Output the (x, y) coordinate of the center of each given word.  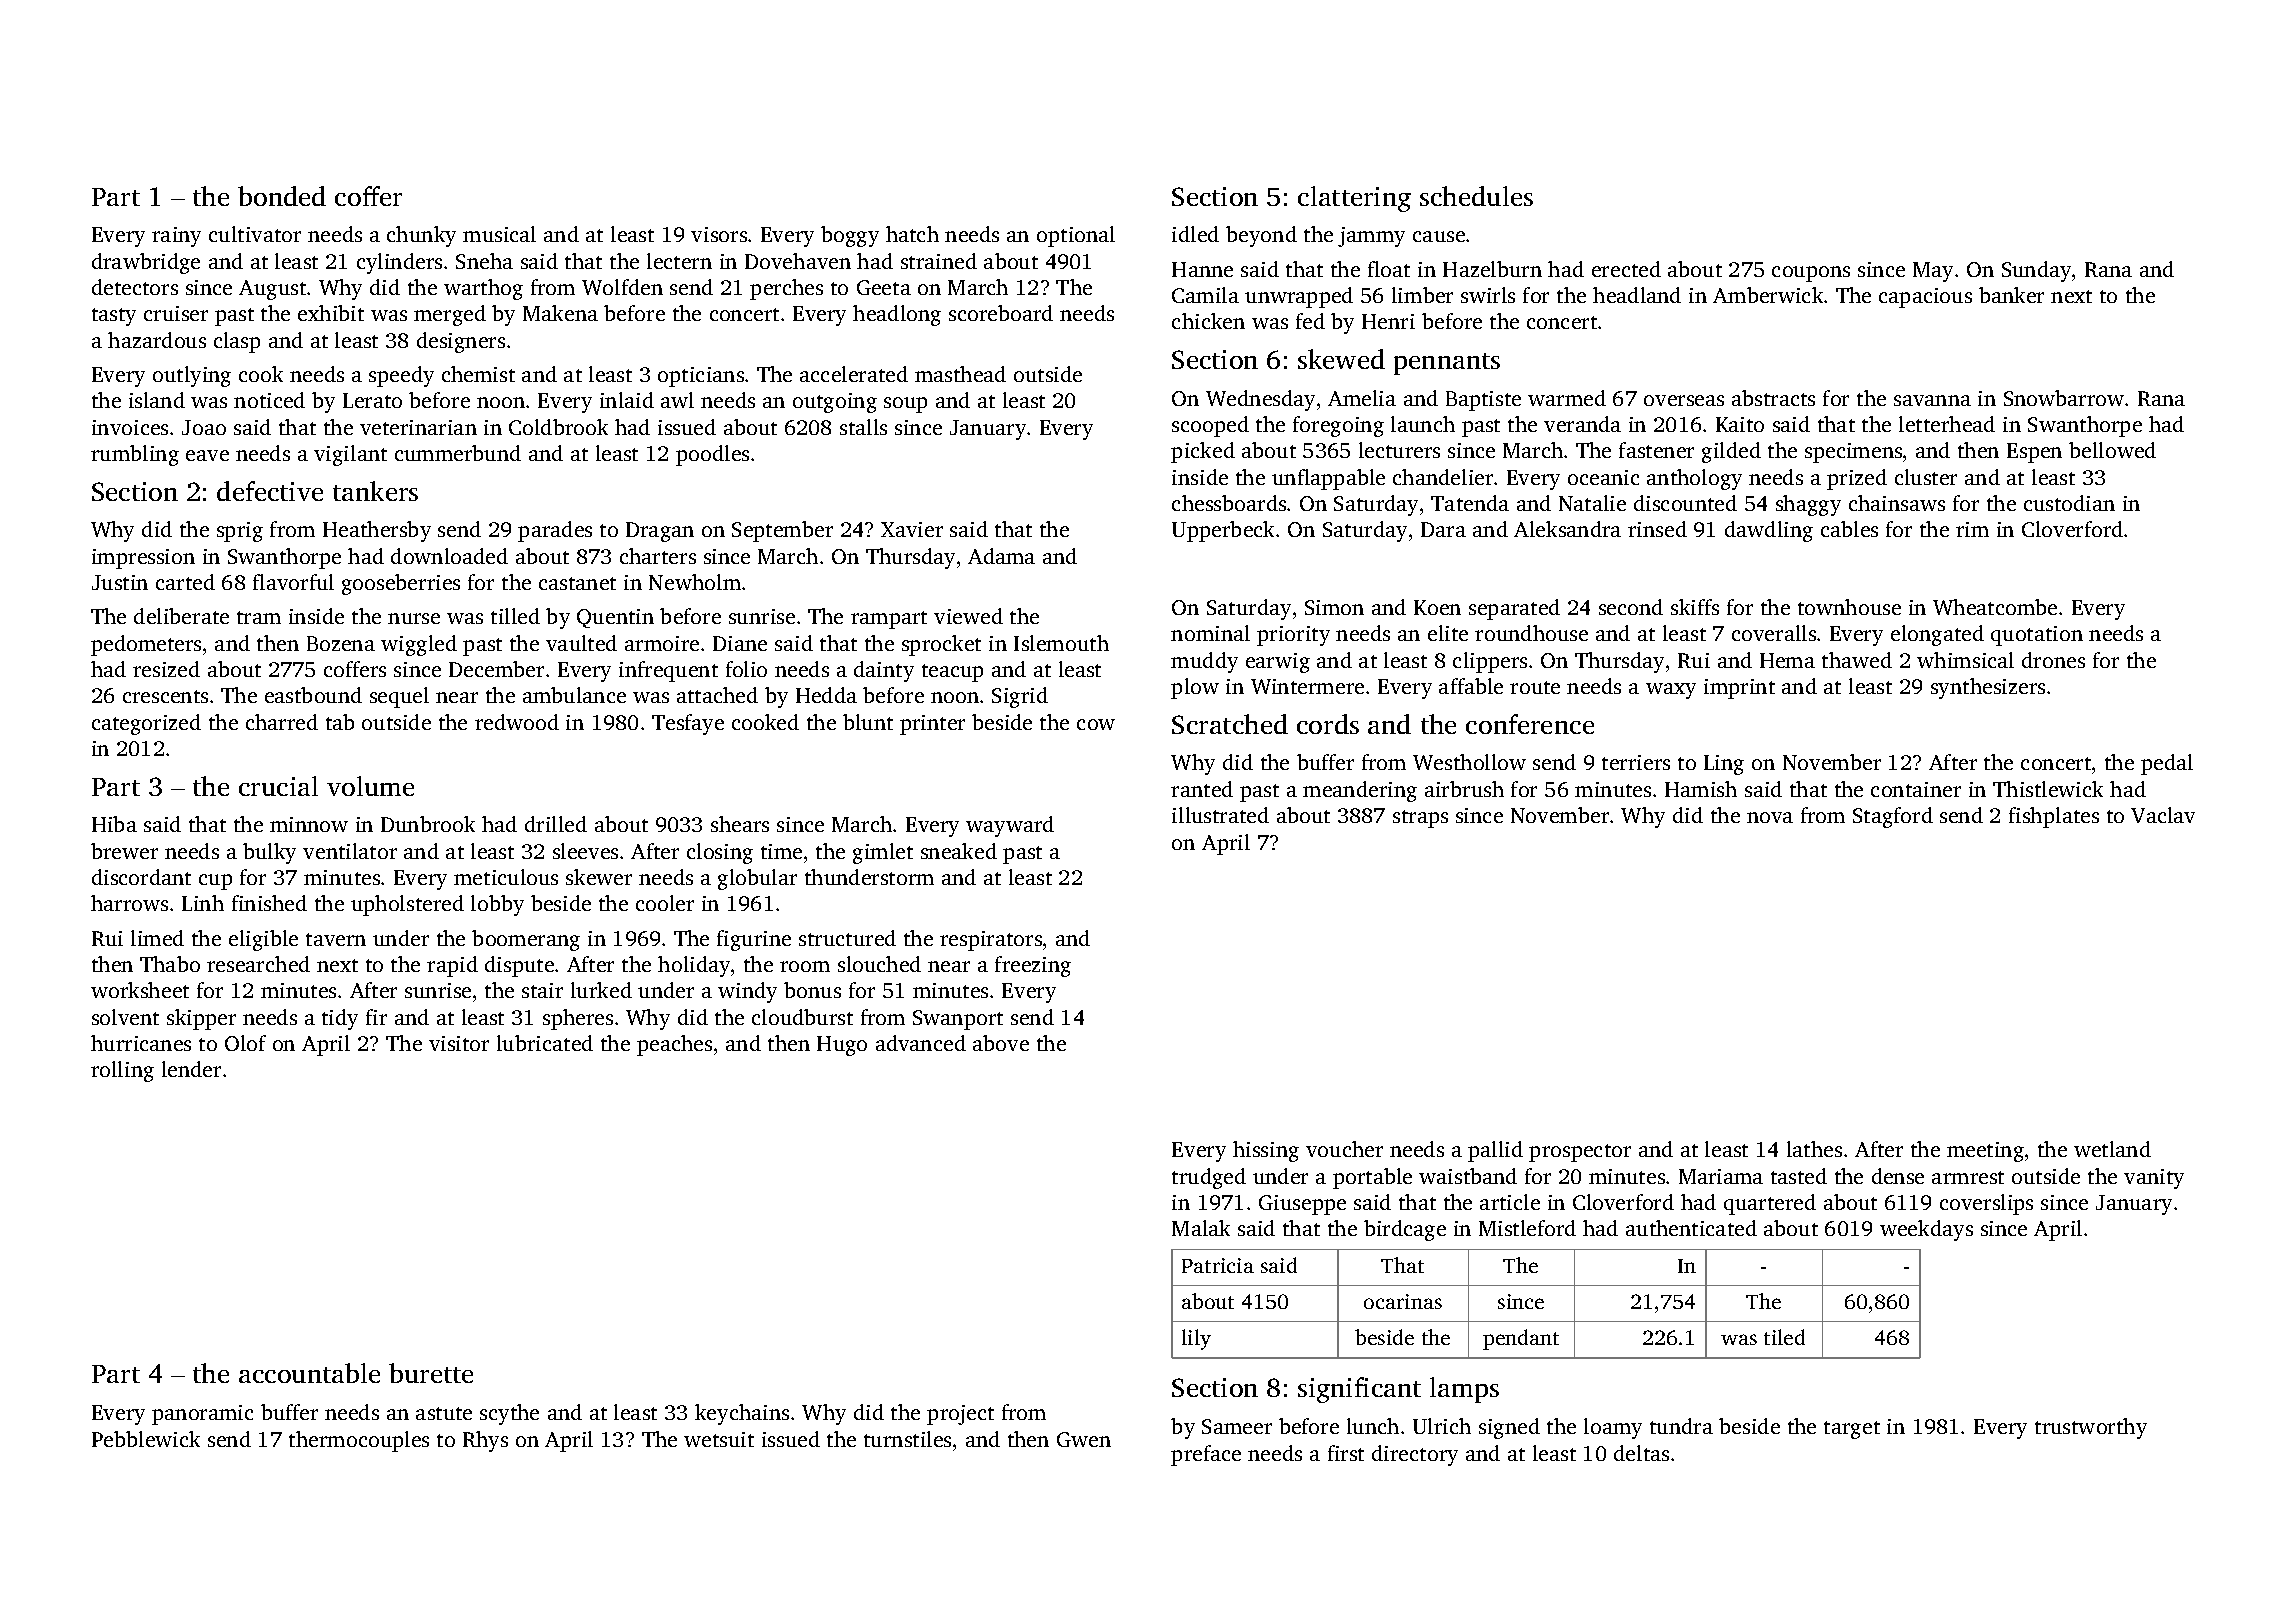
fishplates (2054, 817)
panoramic (202, 1415)
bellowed (2112, 450)
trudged (1209, 1178)
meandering (1360, 791)
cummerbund (458, 453)
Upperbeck (1223, 531)
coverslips (1986, 1204)
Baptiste (1483, 401)
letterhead (1947, 424)
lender (191, 1069)
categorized (146, 724)
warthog (483, 289)
